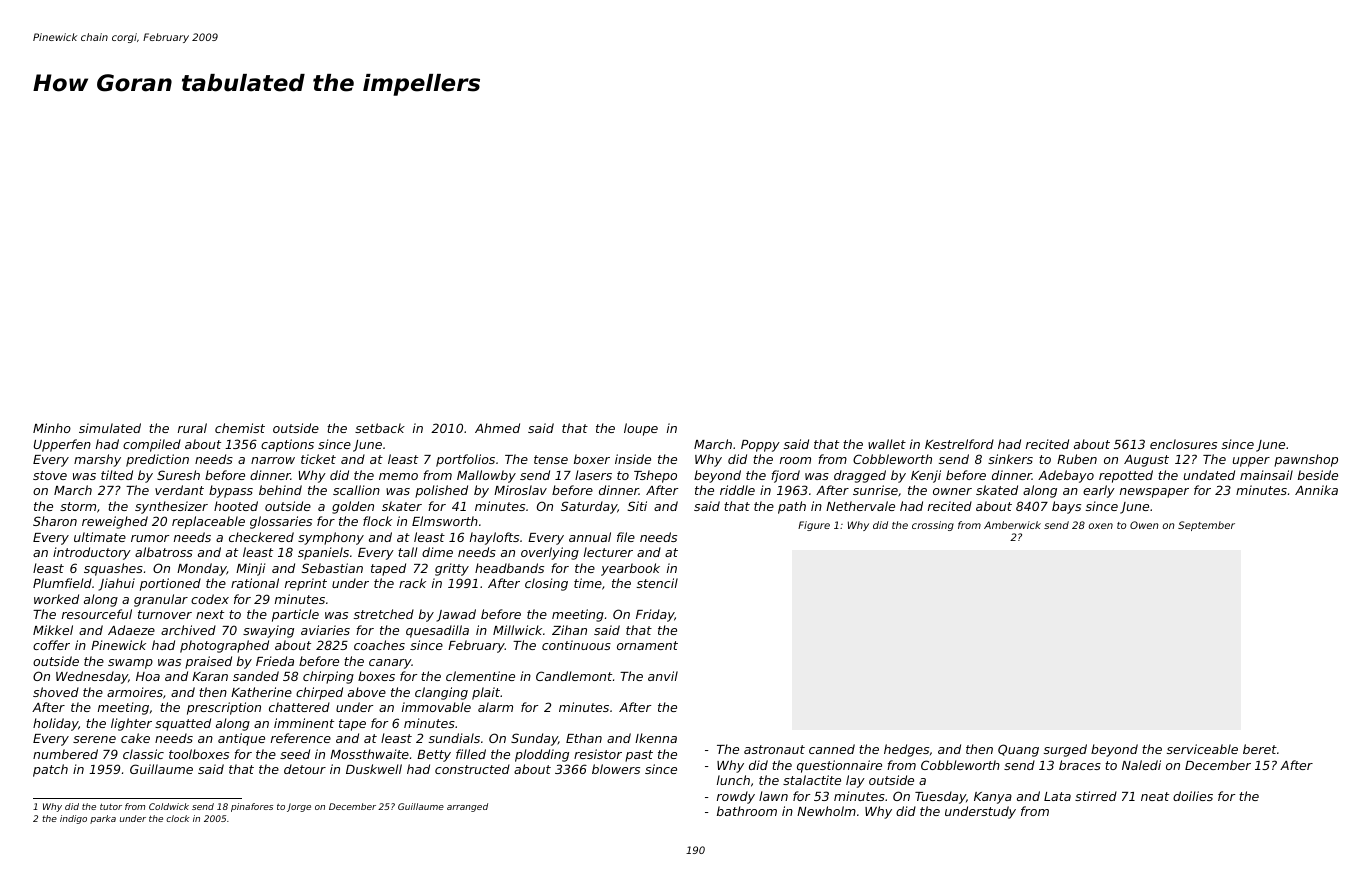 The height and width of the image is (887, 1372). I want to click on crossing, so click(933, 526).
